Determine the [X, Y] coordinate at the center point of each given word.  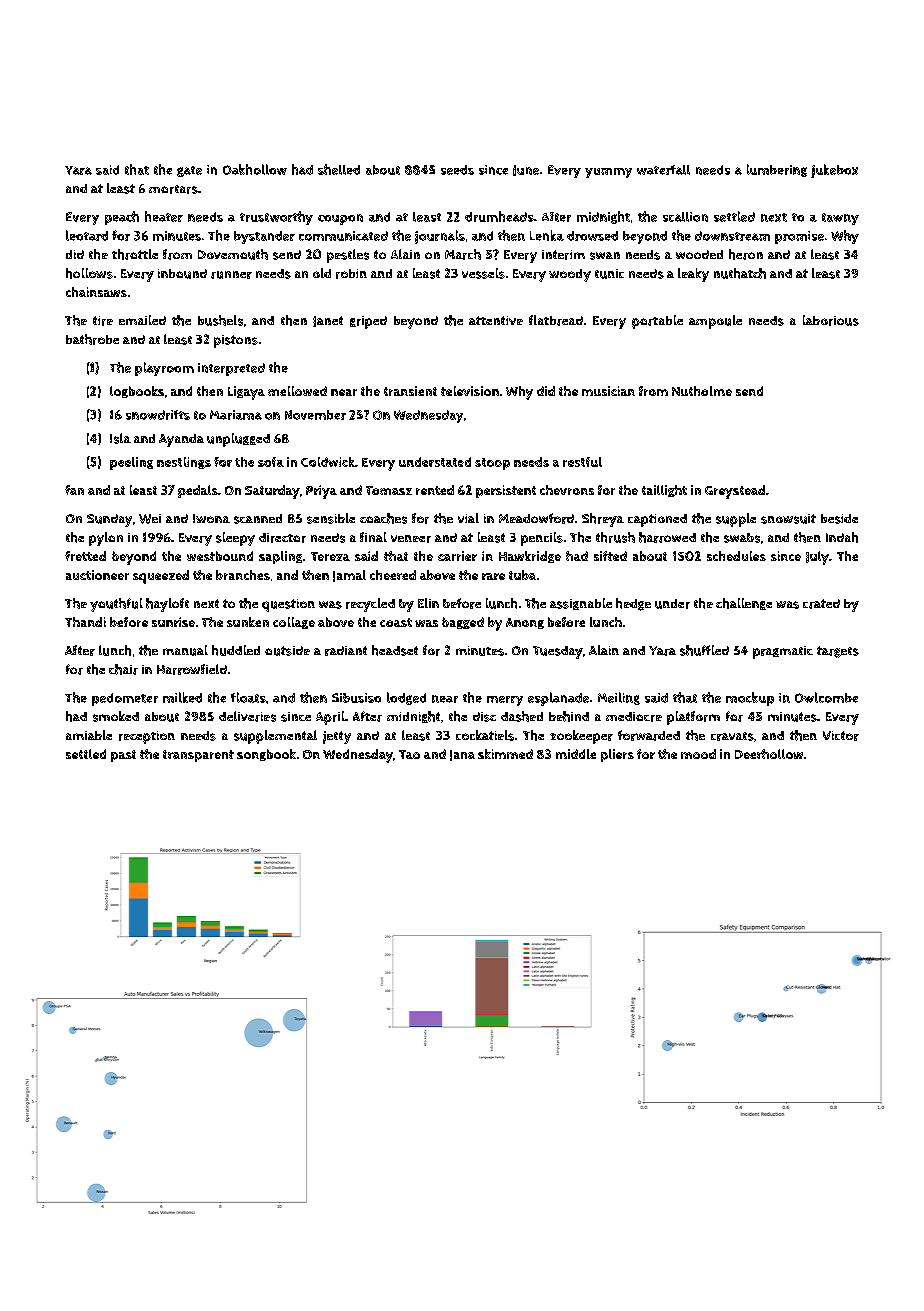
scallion [685, 217]
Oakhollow [255, 169]
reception [147, 737]
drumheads [499, 216]
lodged [406, 698]
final [373, 537]
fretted [85, 556]
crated [821, 604]
